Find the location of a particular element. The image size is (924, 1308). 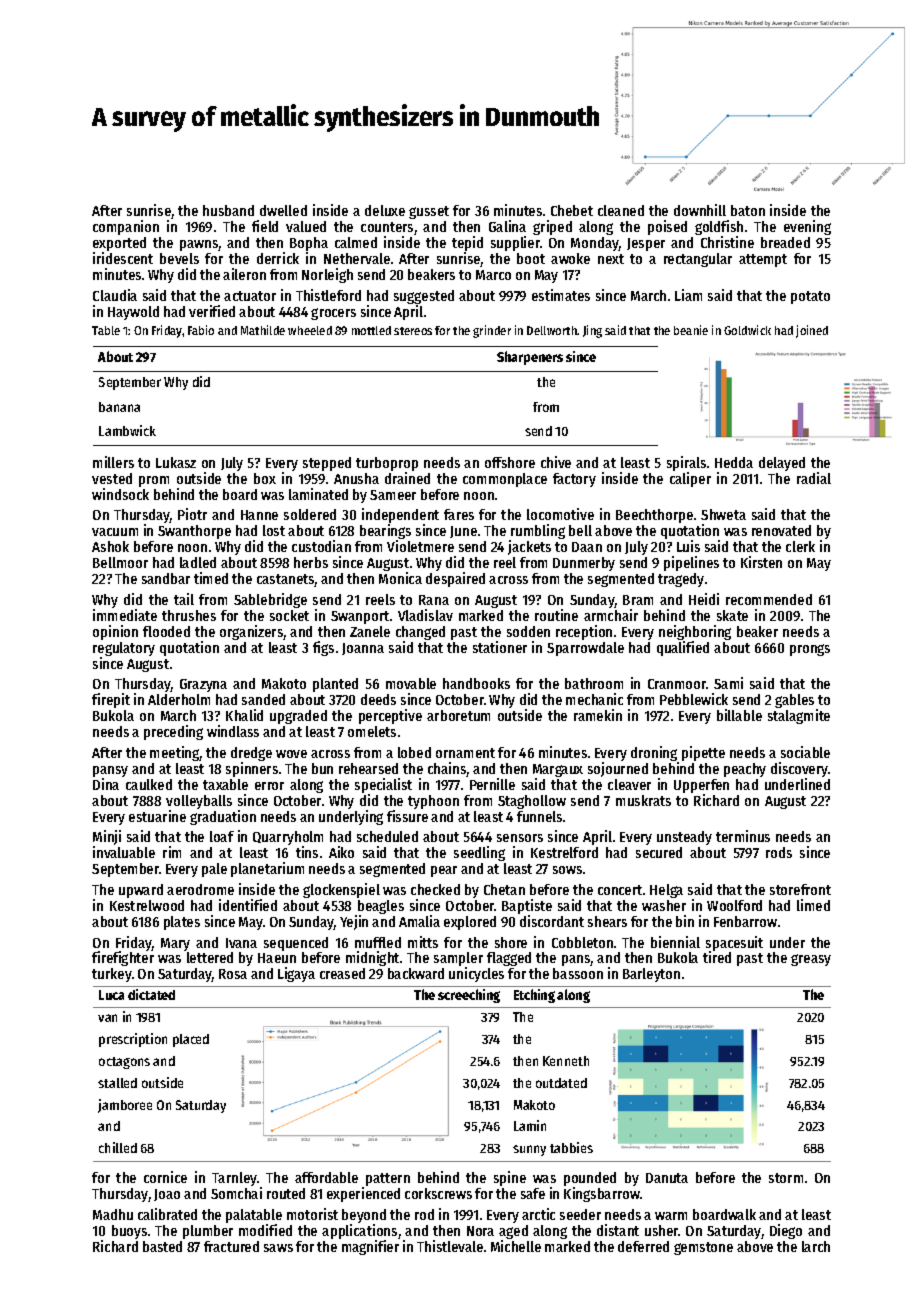

radial is located at coordinates (814, 478).
